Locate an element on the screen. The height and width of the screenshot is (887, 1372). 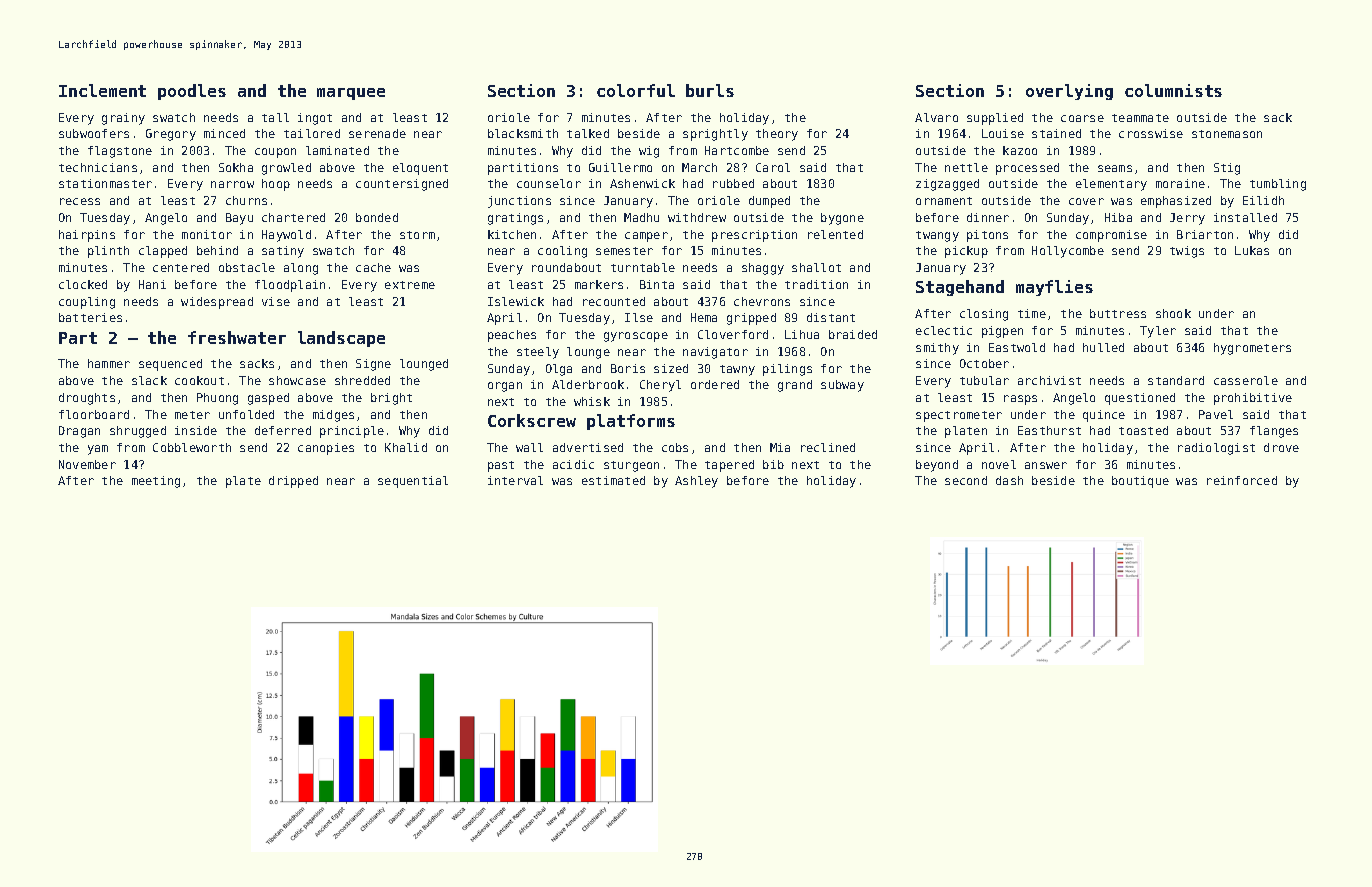
buttress is located at coordinates (1118, 313).
